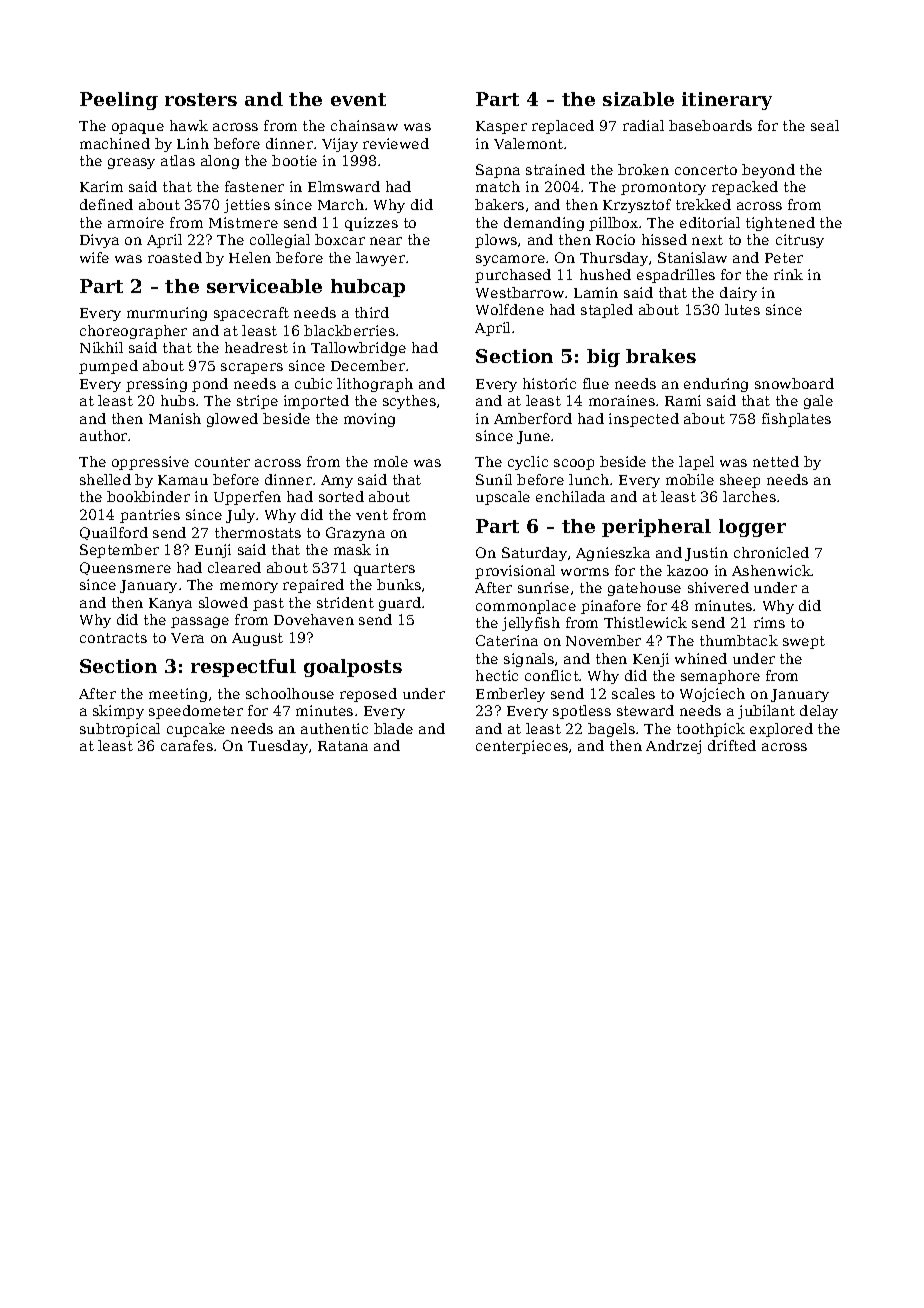 The image size is (924, 1308). Describe the element at coordinates (498, 171) in the document. I see `Sapna` at that location.
